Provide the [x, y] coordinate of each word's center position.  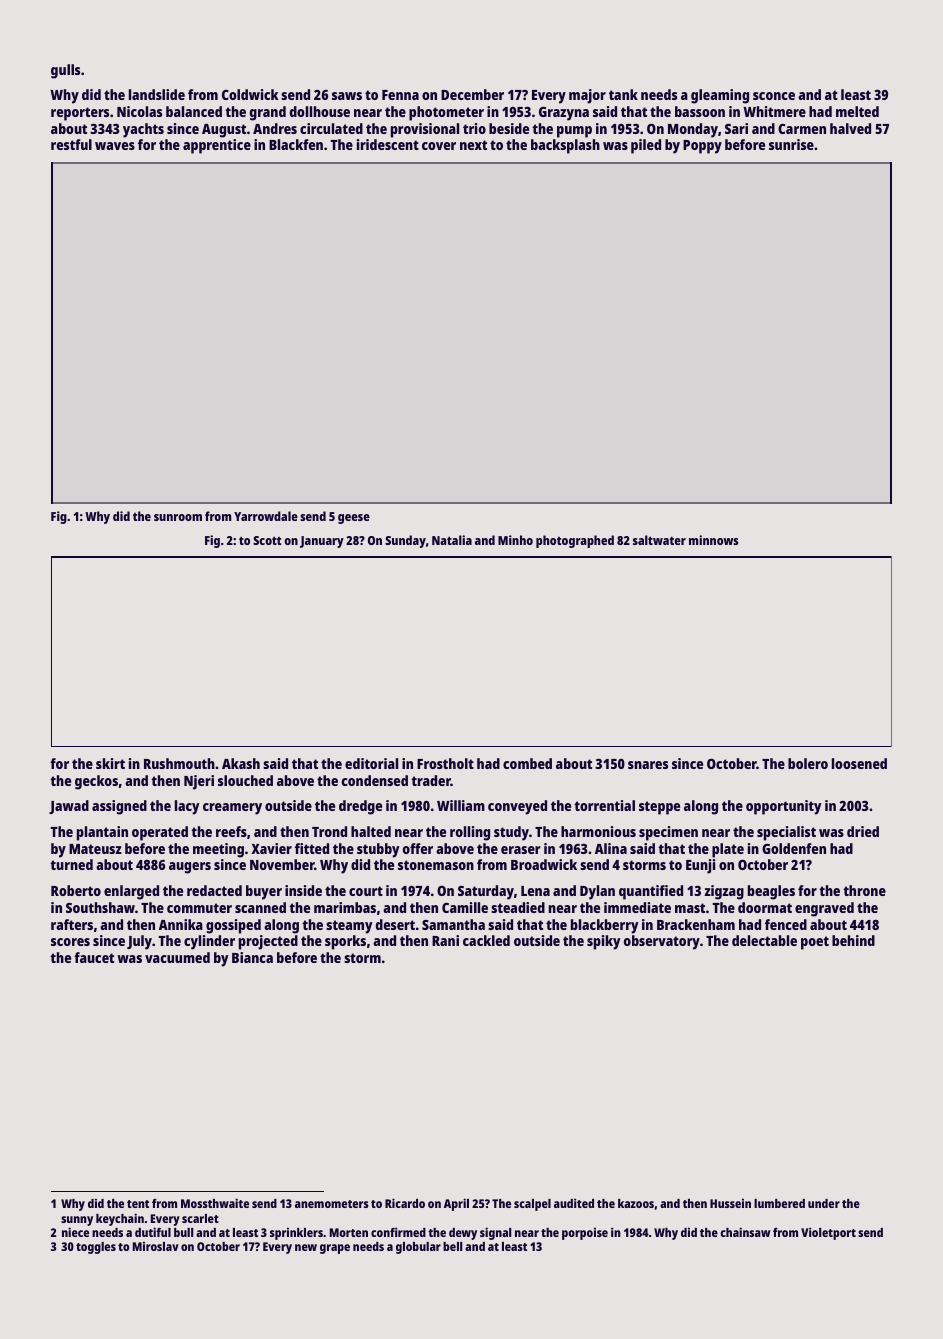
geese [354, 519]
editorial [371, 763]
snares [648, 765]
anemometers [332, 1204]
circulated [331, 128]
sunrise [791, 144]
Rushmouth [179, 763]
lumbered [779, 1203]
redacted [214, 890]
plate [728, 850]
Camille [465, 907]
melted [857, 111]
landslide [157, 94]
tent [138, 1204]
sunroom [178, 517]
